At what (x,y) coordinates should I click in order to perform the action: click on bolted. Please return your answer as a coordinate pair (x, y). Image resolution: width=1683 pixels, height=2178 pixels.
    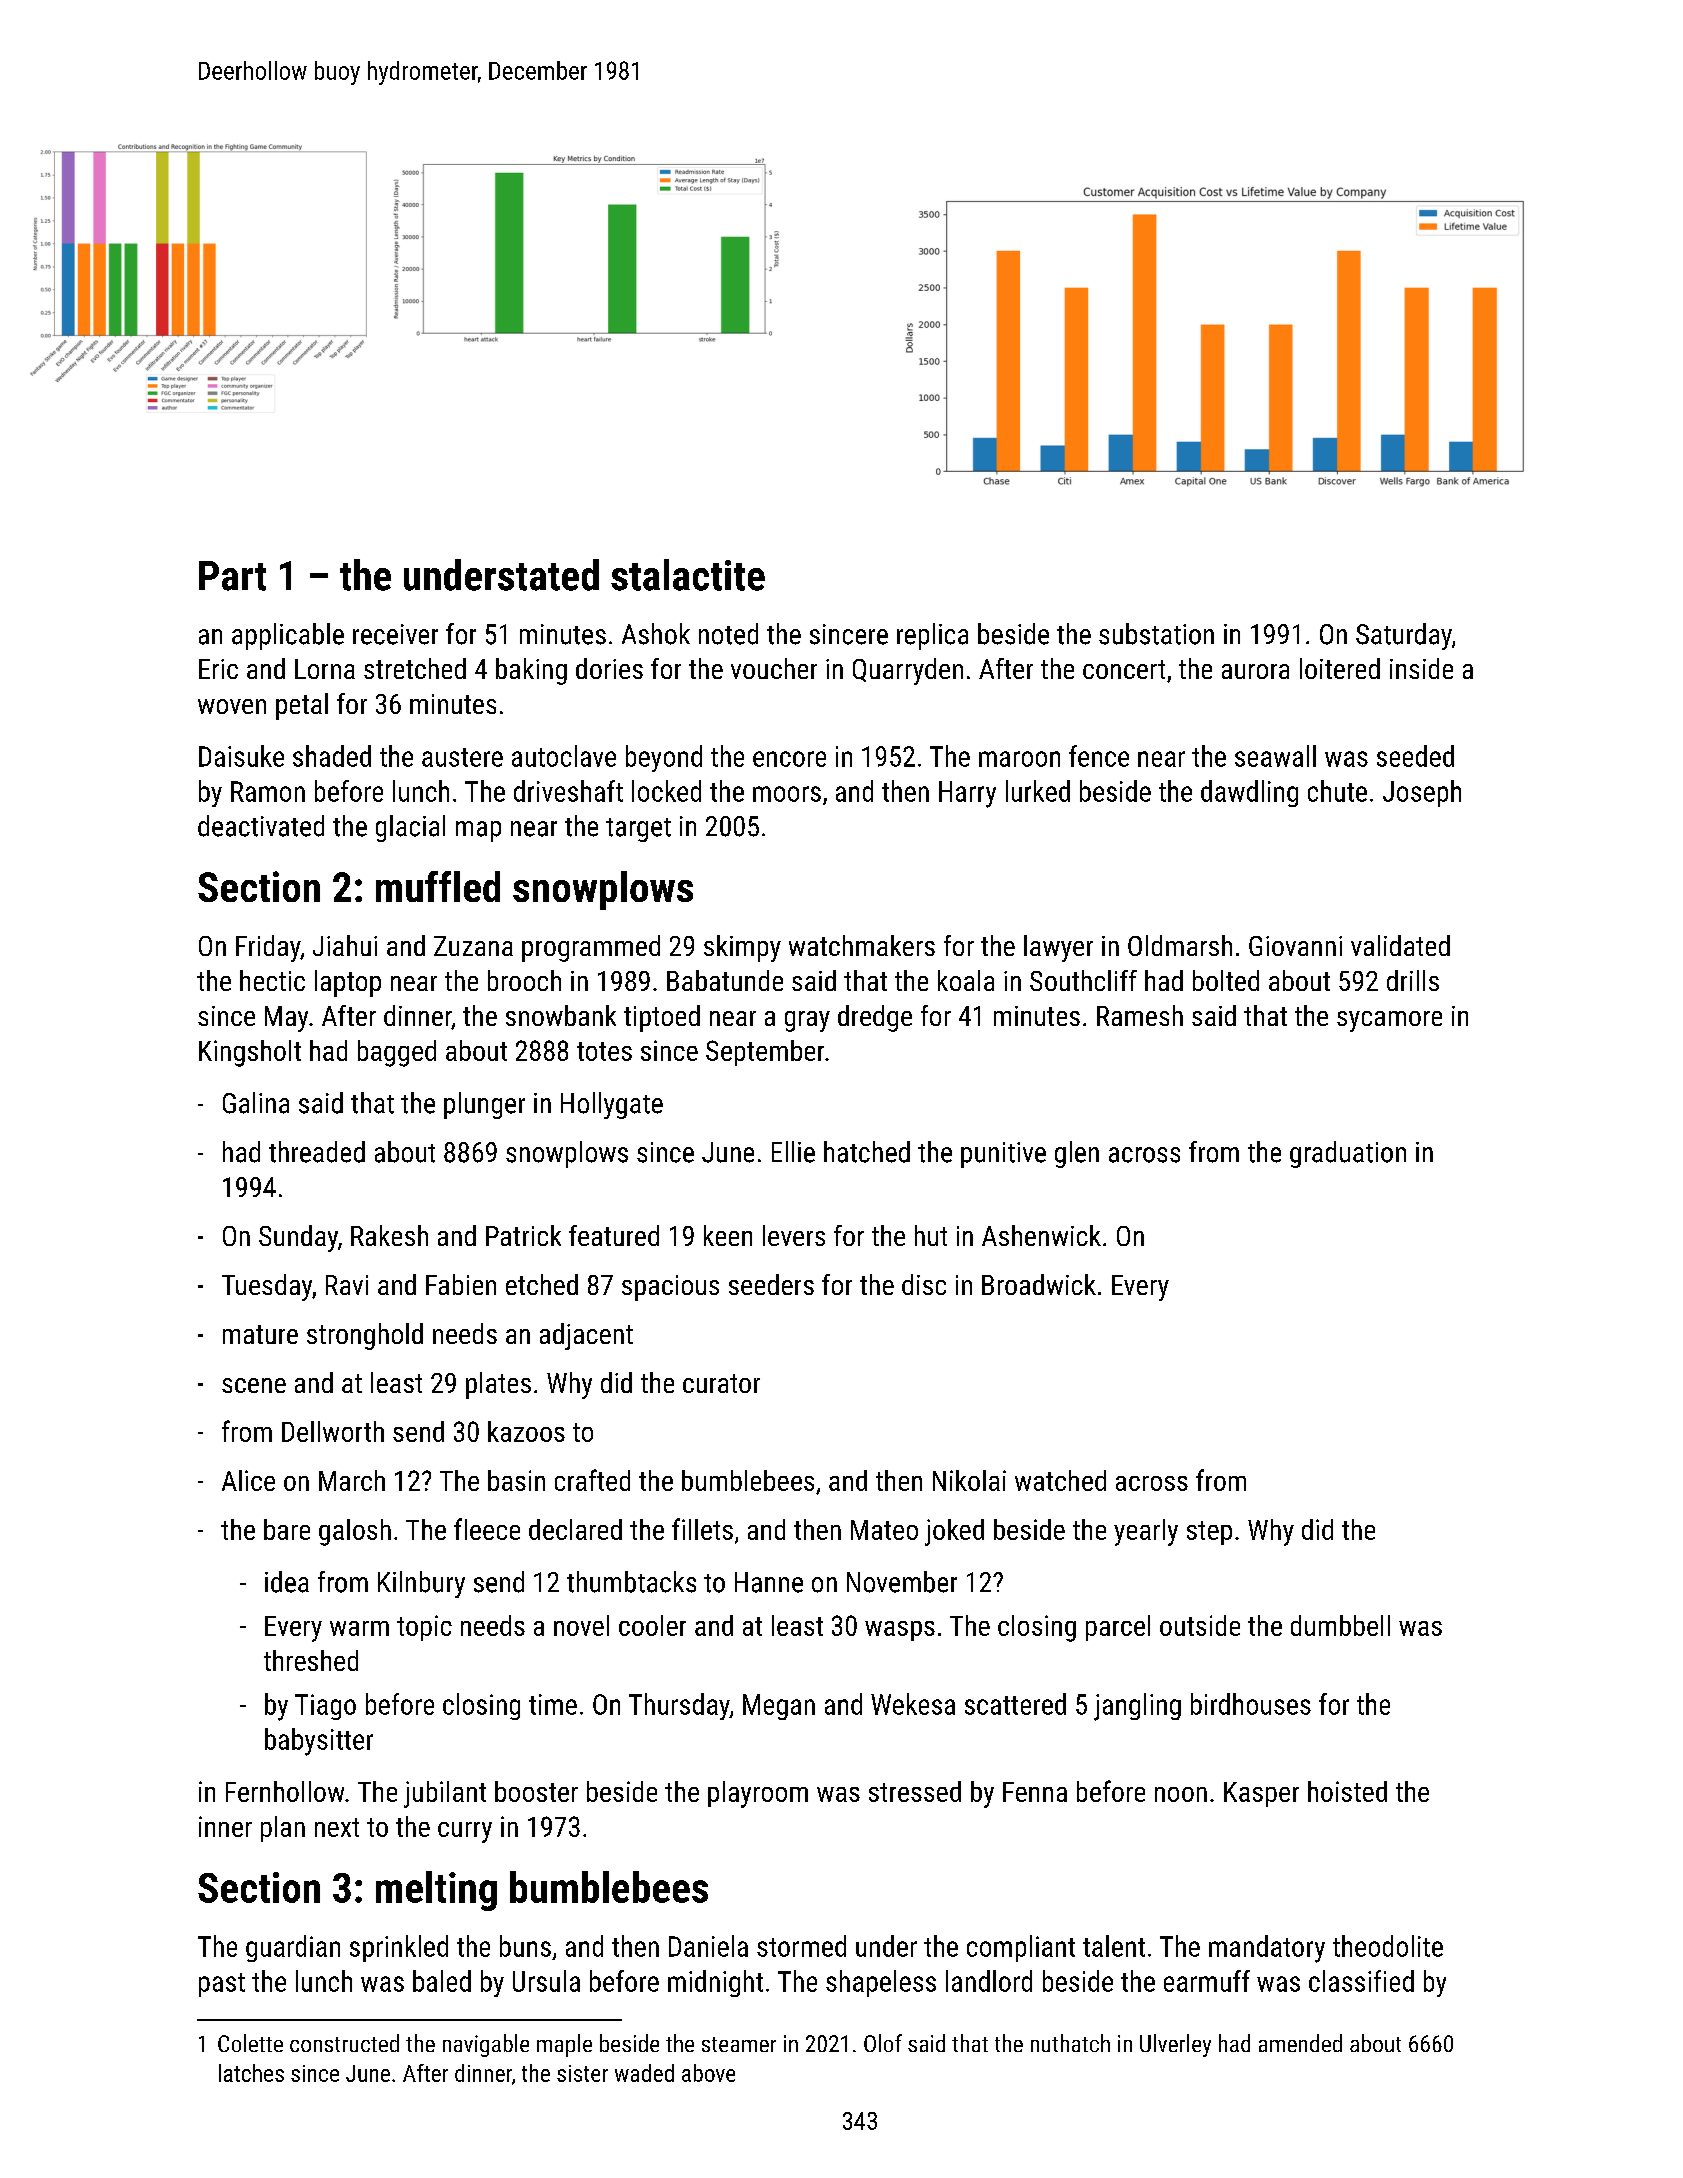
    Looking at the image, I should click on (1226, 980).
